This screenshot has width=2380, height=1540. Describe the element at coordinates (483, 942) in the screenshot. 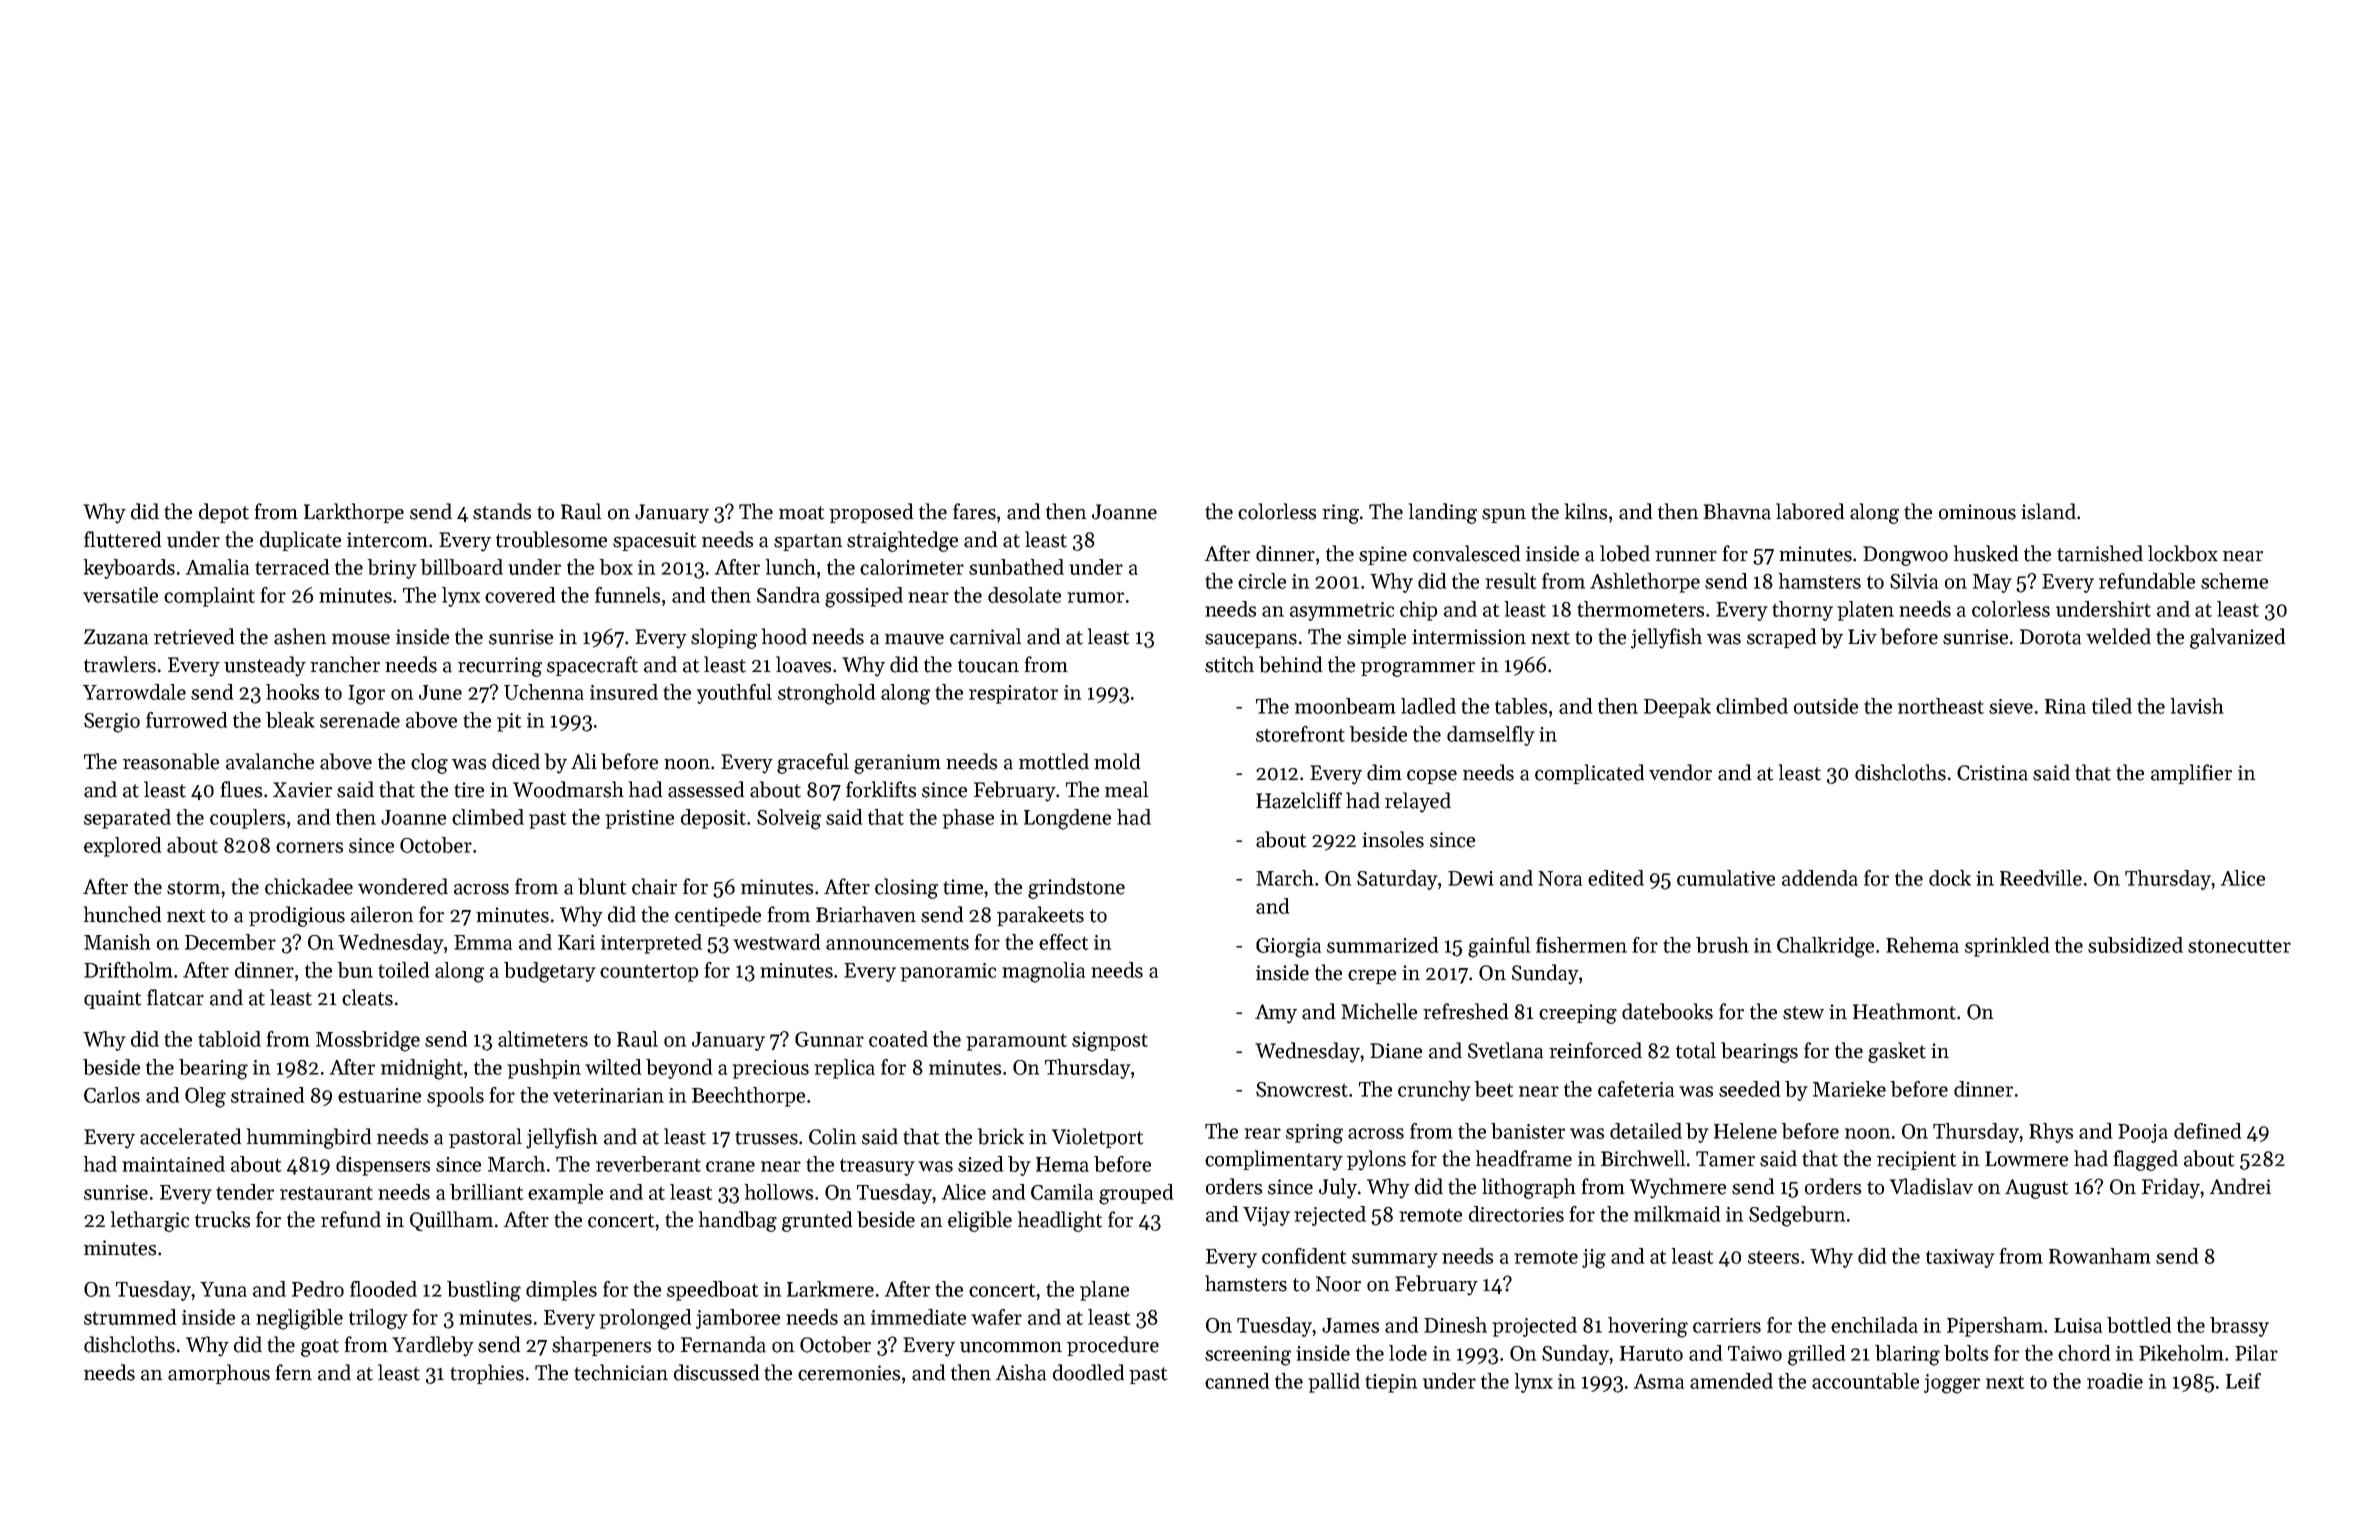

I see `Emma` at that location.
